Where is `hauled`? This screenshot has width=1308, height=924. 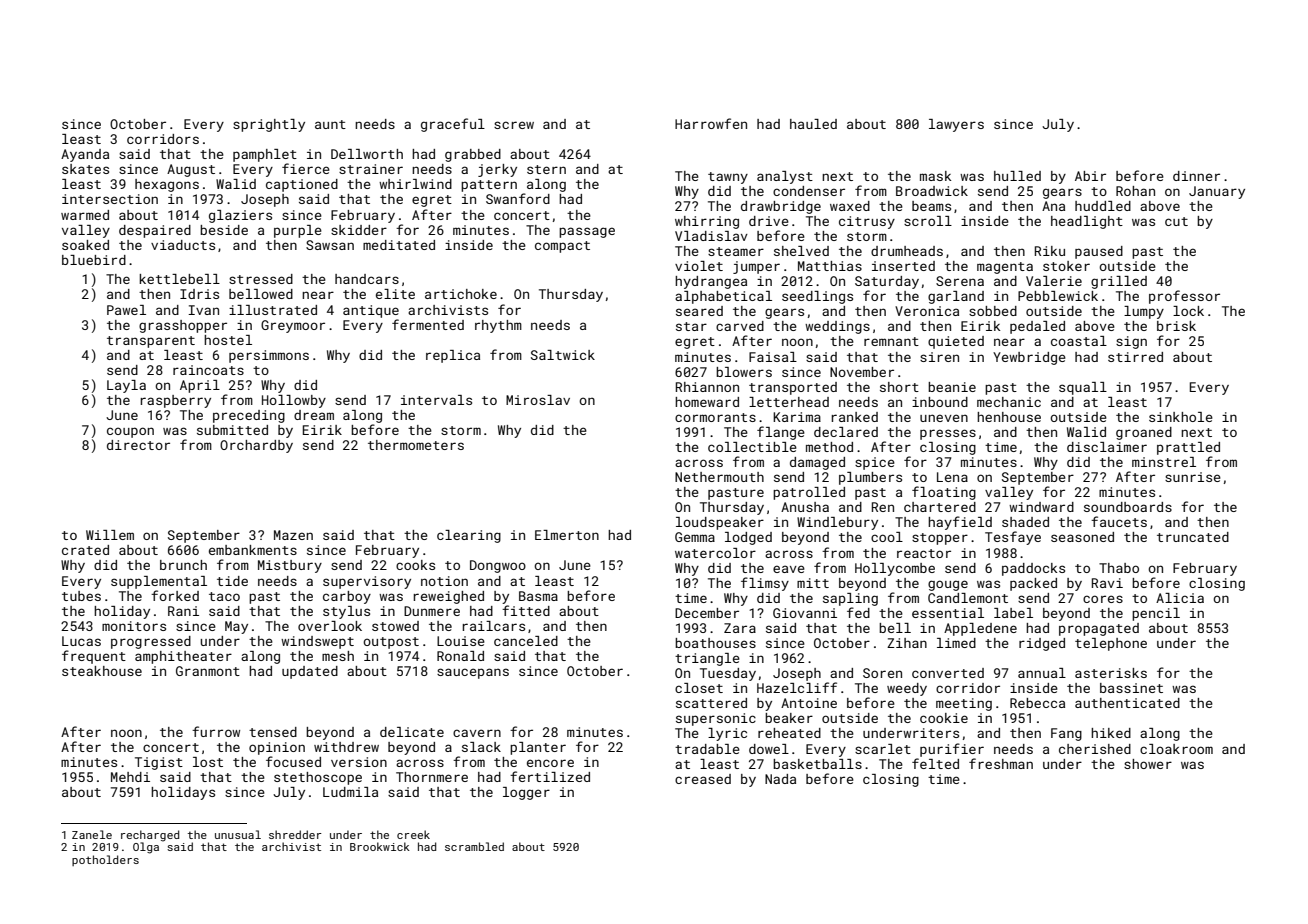 hauled is located at coordinates (813, 124).
